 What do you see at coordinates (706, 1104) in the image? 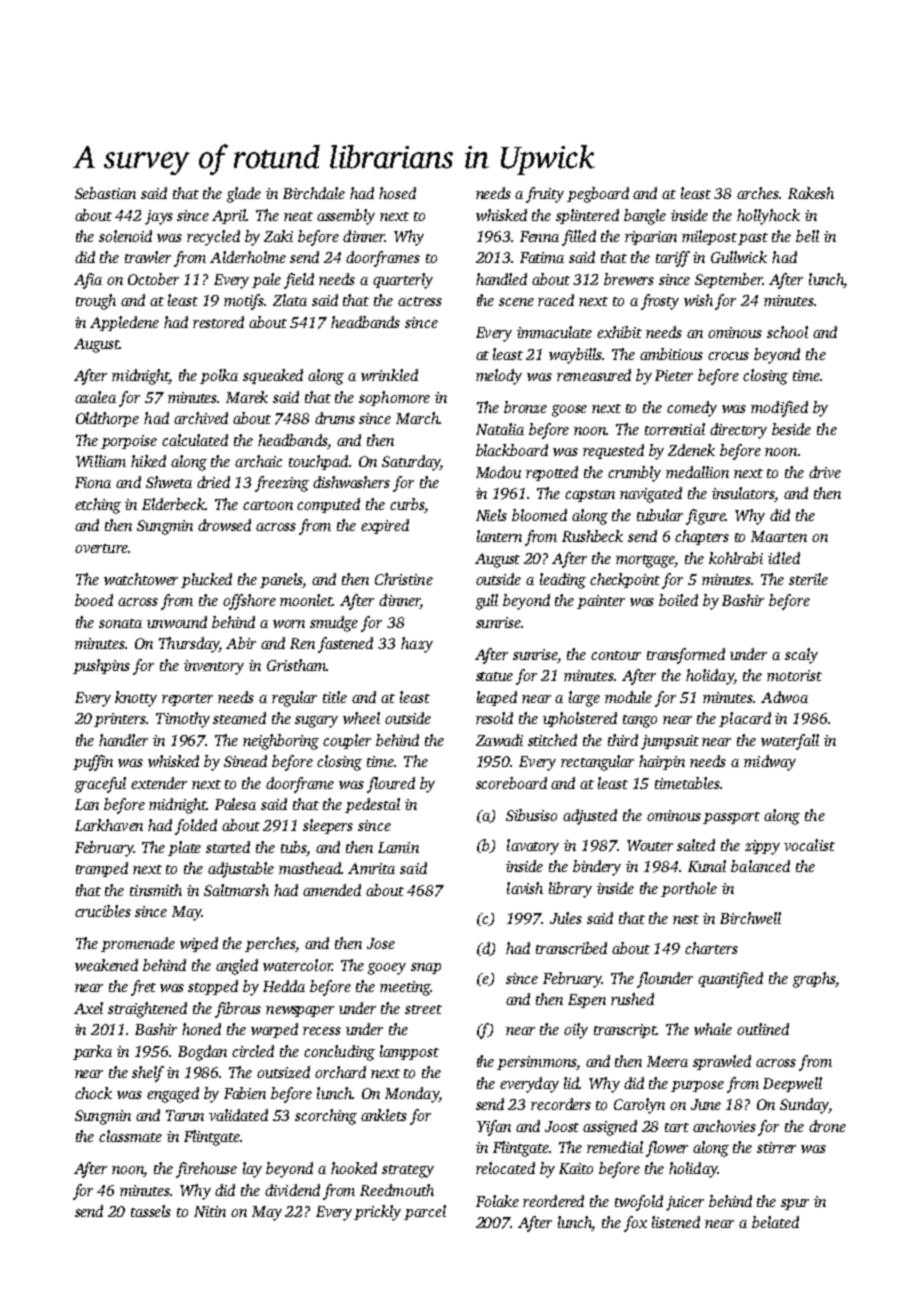
I see `June` at bounding box center [706, 1104].
